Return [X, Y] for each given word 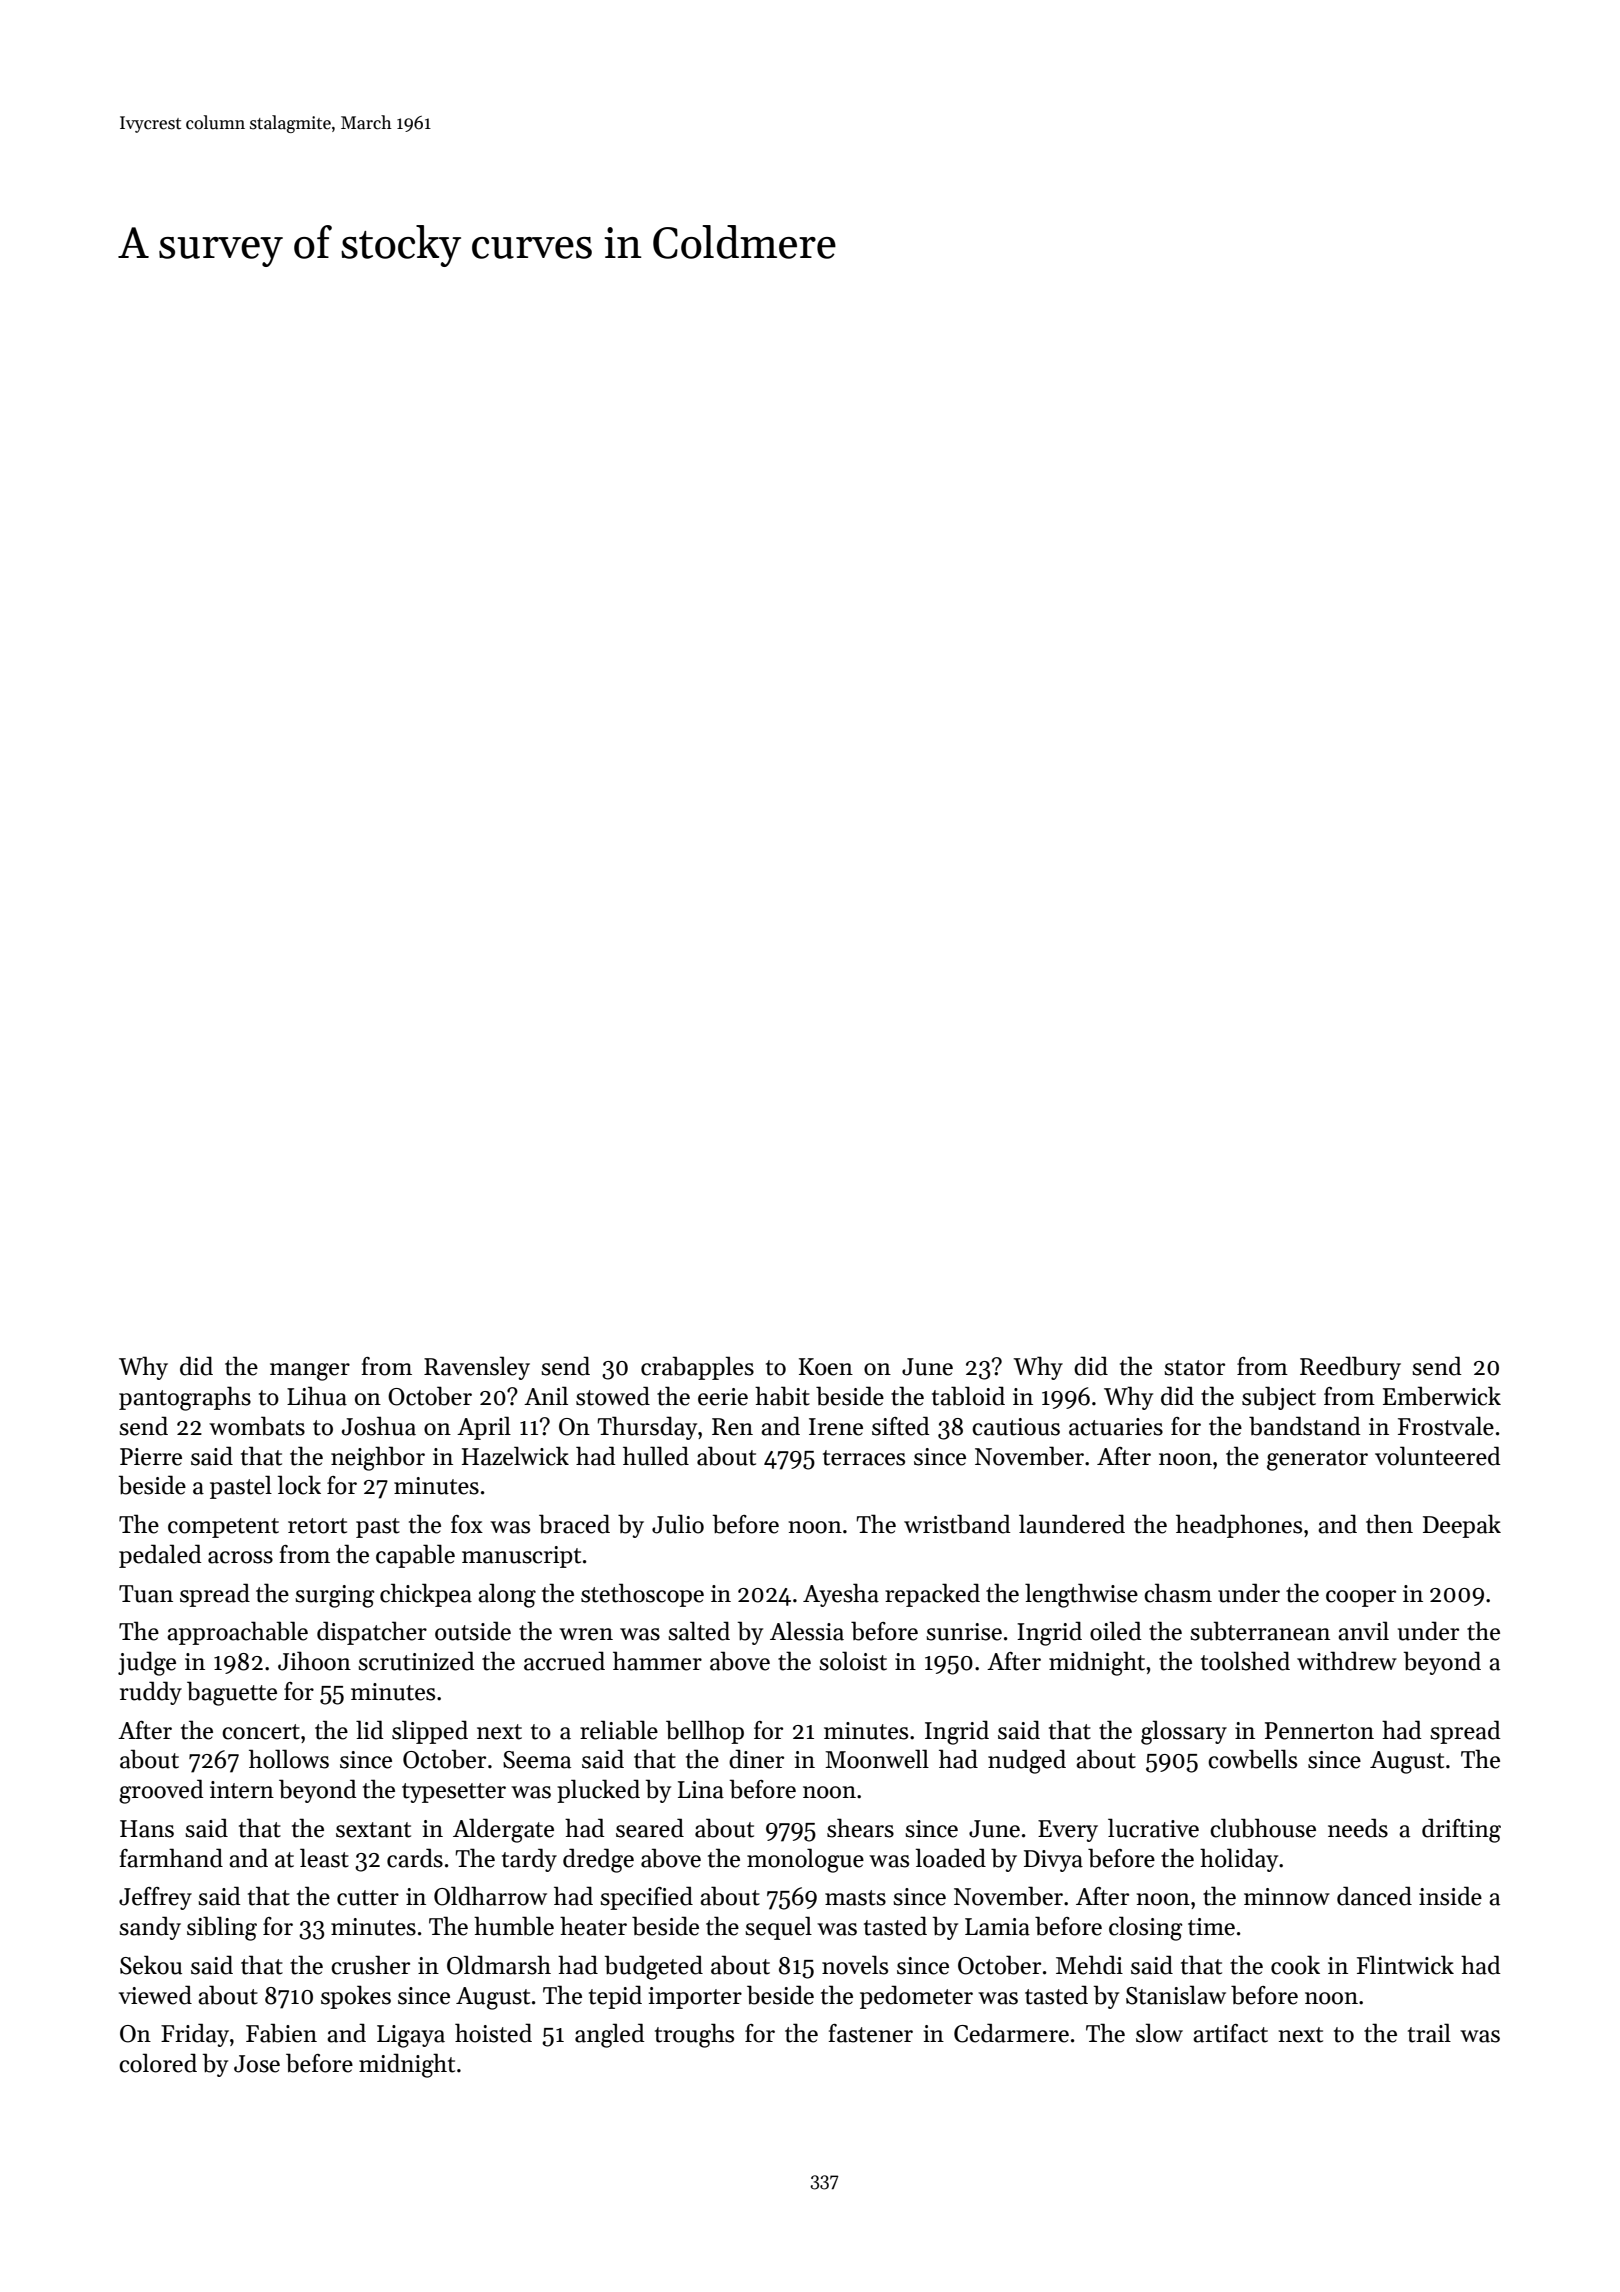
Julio [678, 1524]
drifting [1461, 1830]
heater [593, 1926]
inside [1450, 1896]
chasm [1178, 1593]
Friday [195, 2035]
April [484, 1428]
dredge [598, 1860]
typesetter [454, 1793]
